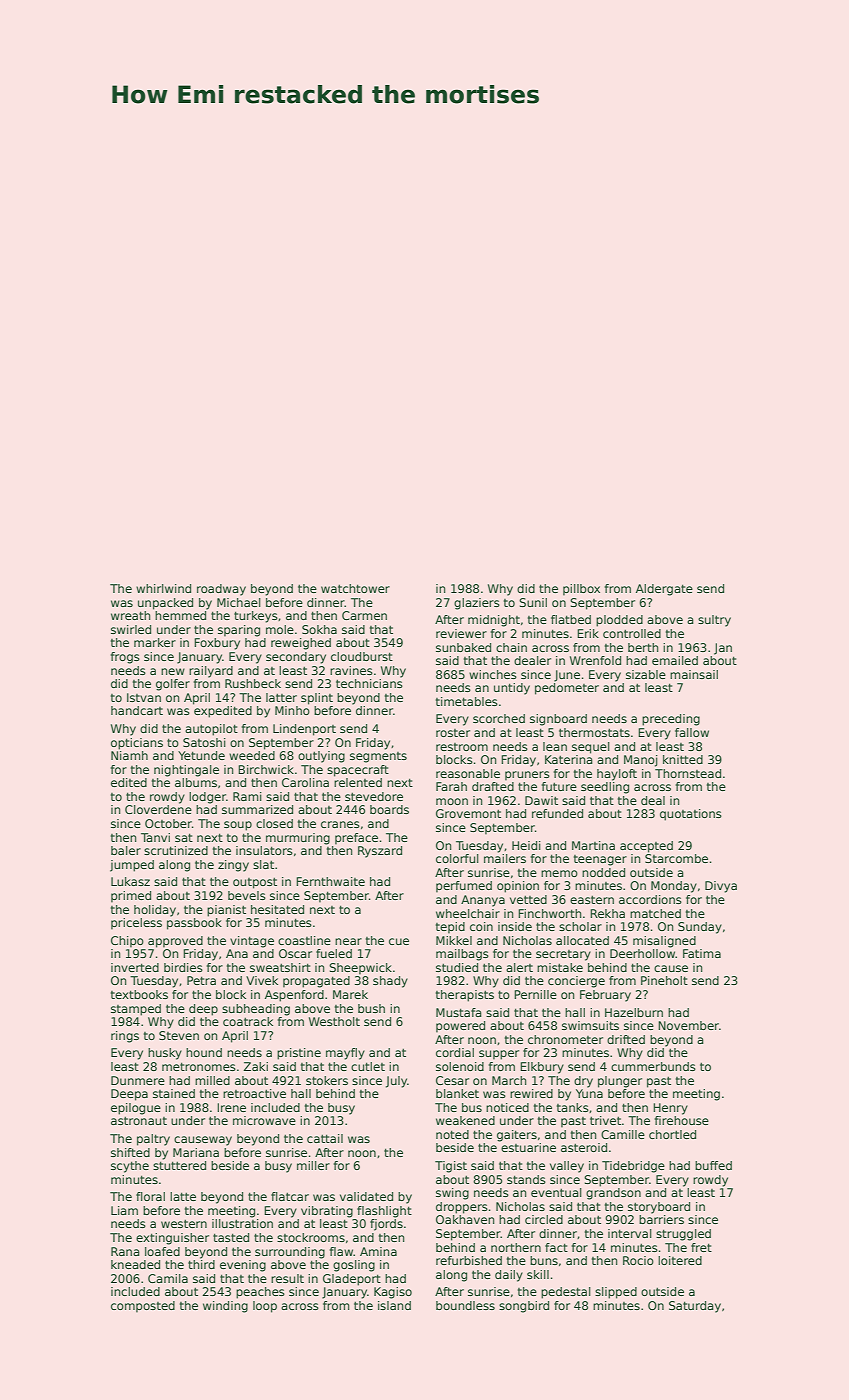 This document has height=1400, width=849. I want to click on reasonable, so click(468, 773).
